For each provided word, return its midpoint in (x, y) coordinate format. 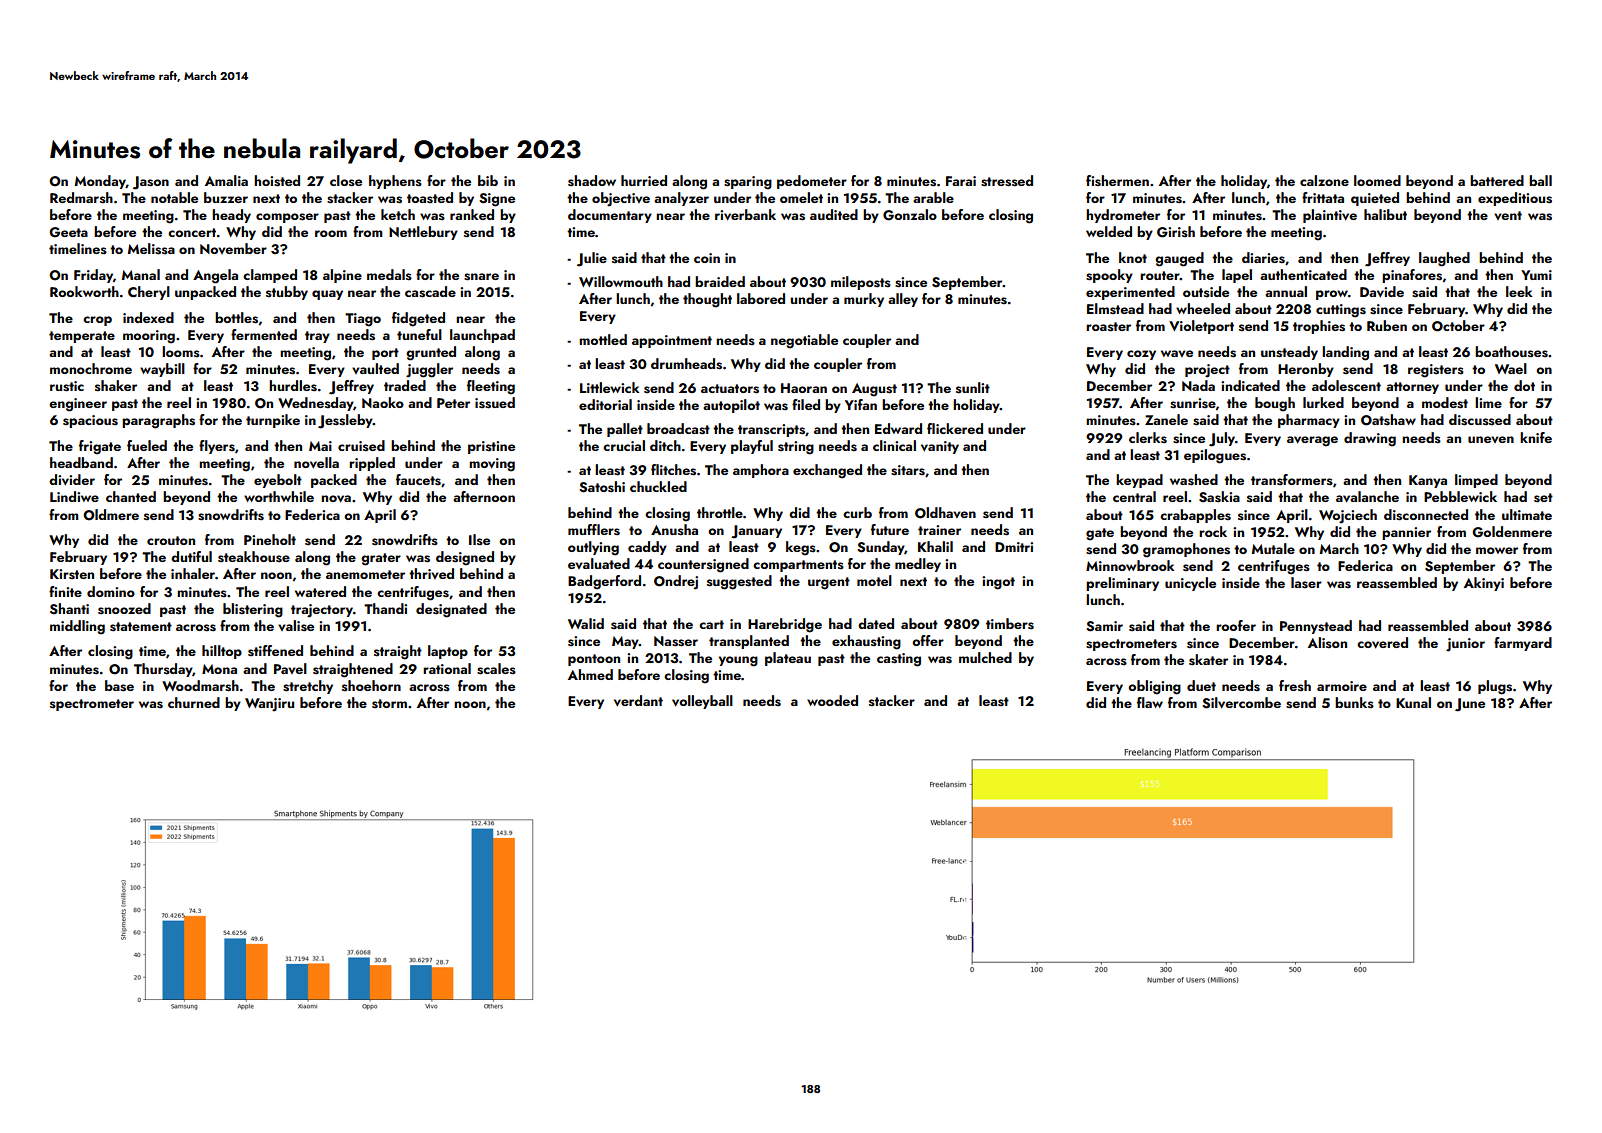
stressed (1007, 181)
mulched (985, 657)
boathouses (1511, 352)
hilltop (222, 652)
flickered (955, 428)
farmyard (1523, 644)
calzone (1324, 180)
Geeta (68, 232)
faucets (418, 480)
